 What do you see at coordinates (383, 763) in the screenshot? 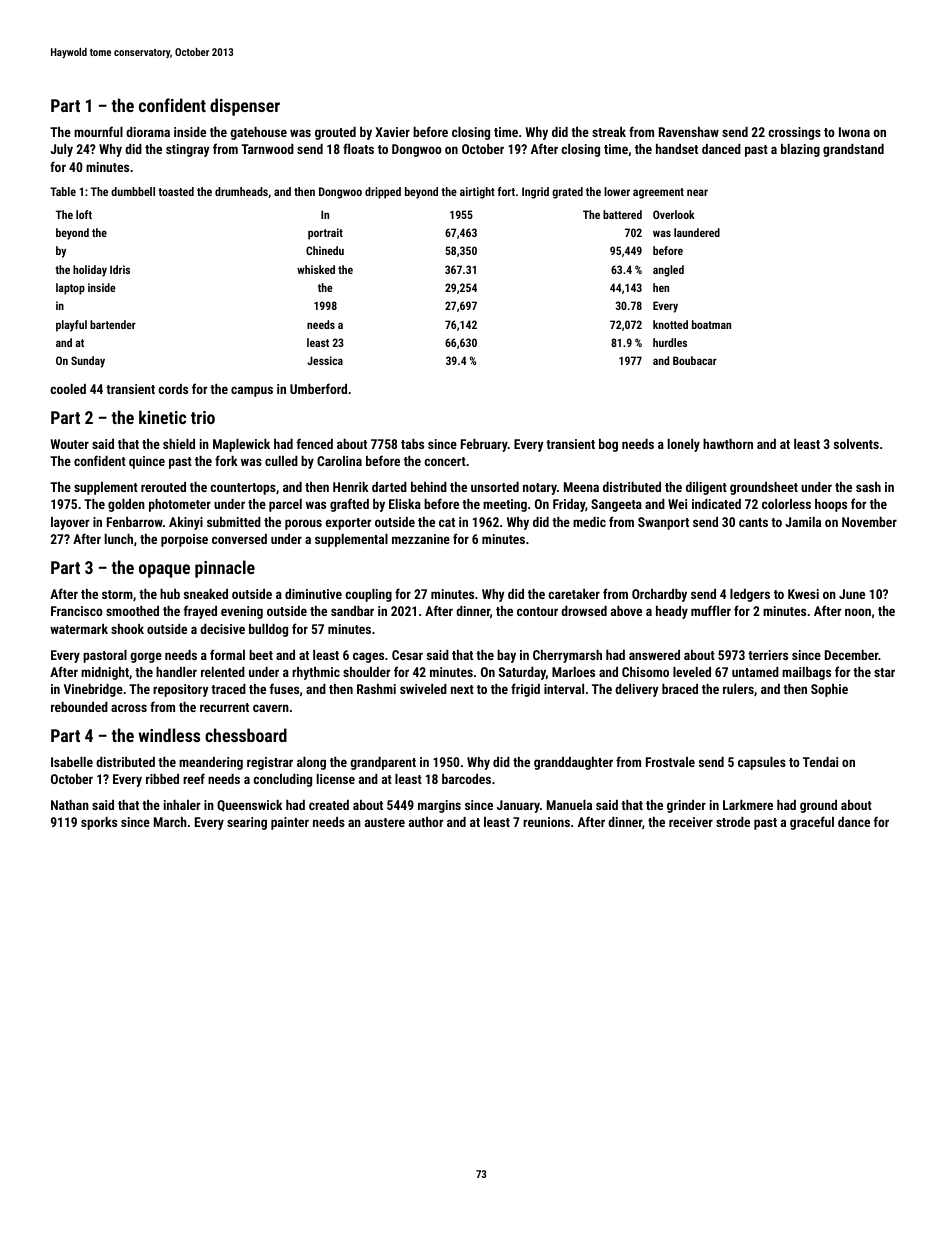
I see `grandparent` at bounding box center [383, 763].
